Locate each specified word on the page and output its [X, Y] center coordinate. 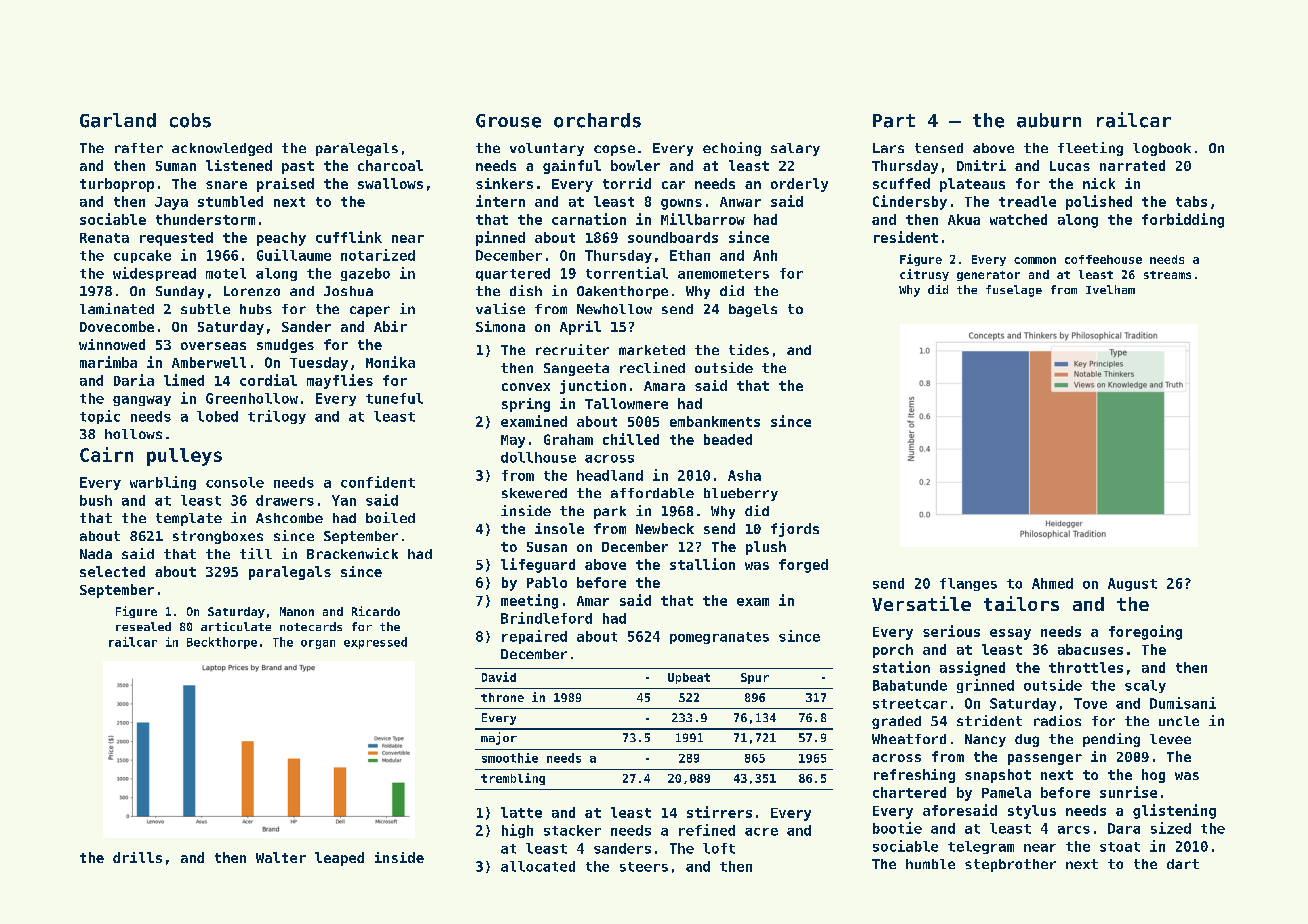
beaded [728, 439]
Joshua [348, 291]
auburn [1049, 120]
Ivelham [1110, 289]
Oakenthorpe [622, 292]
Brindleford [546, 618]
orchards [597, 120]
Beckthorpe [222, 643]
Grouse [508, 121]
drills [137, 857]
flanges [968, 584]
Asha [744, 475]
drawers [285, 500]
